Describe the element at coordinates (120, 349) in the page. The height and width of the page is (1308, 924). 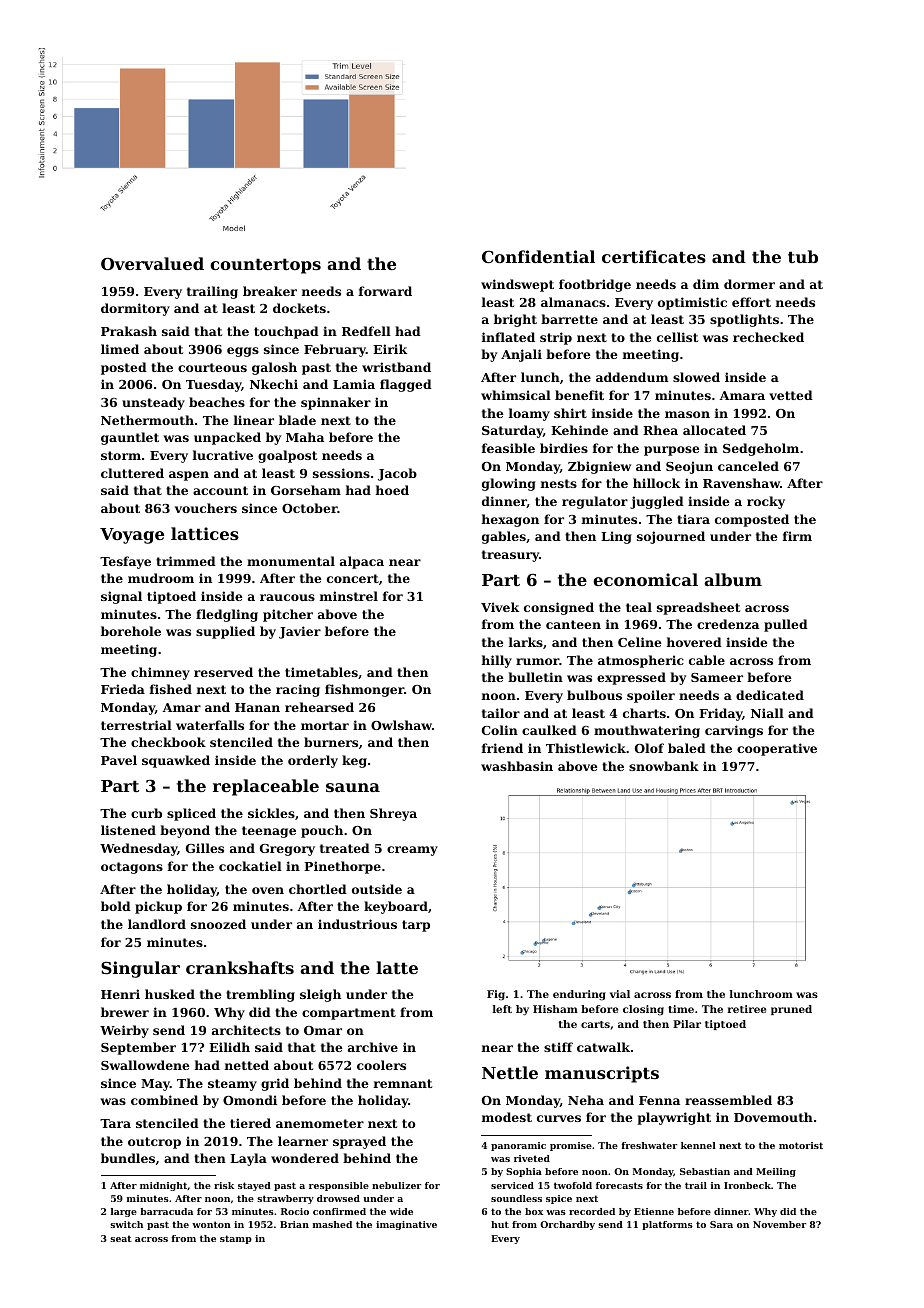
I see `limed` at that location.
